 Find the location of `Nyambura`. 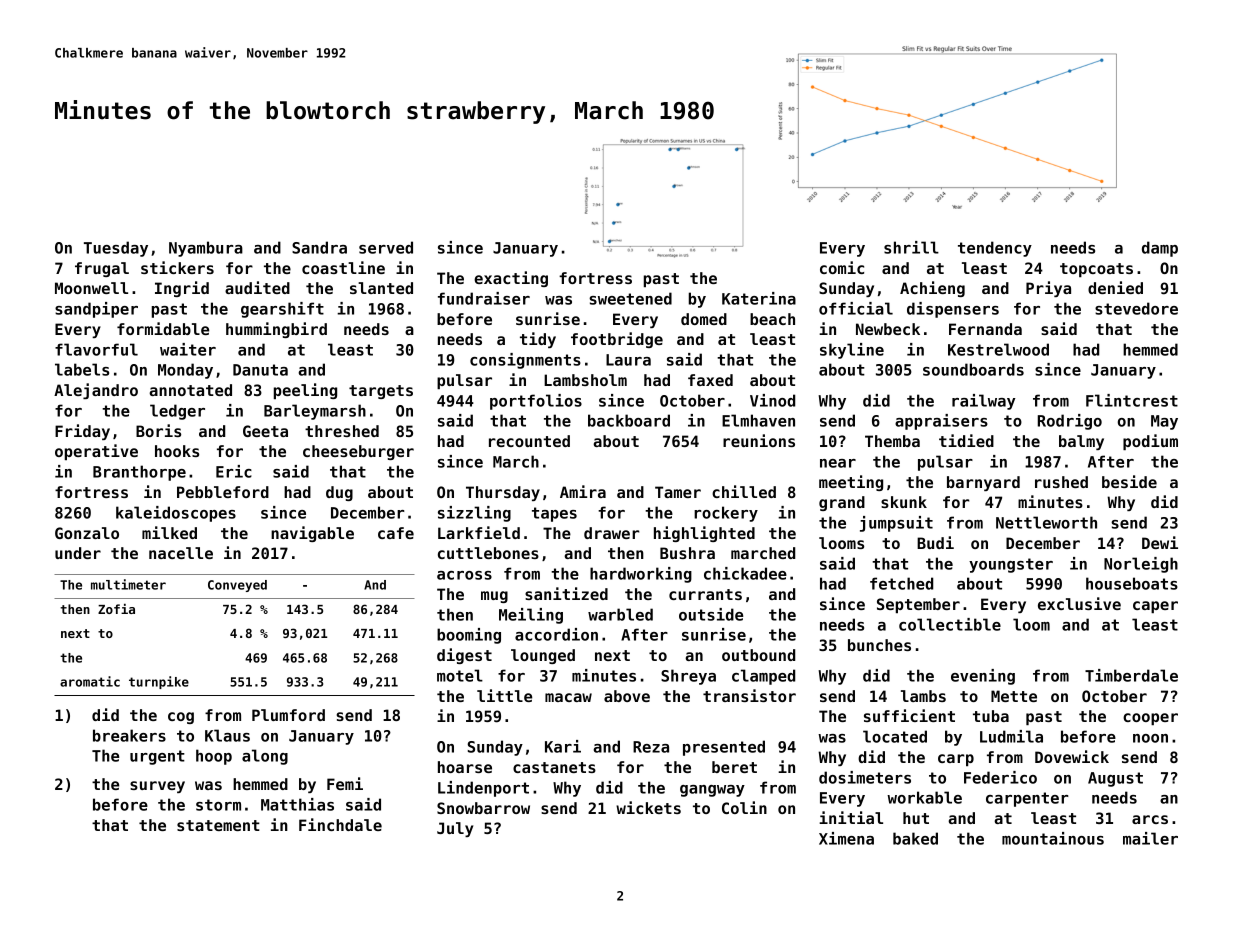

Nyambura is located at coordinates (206, 249).
